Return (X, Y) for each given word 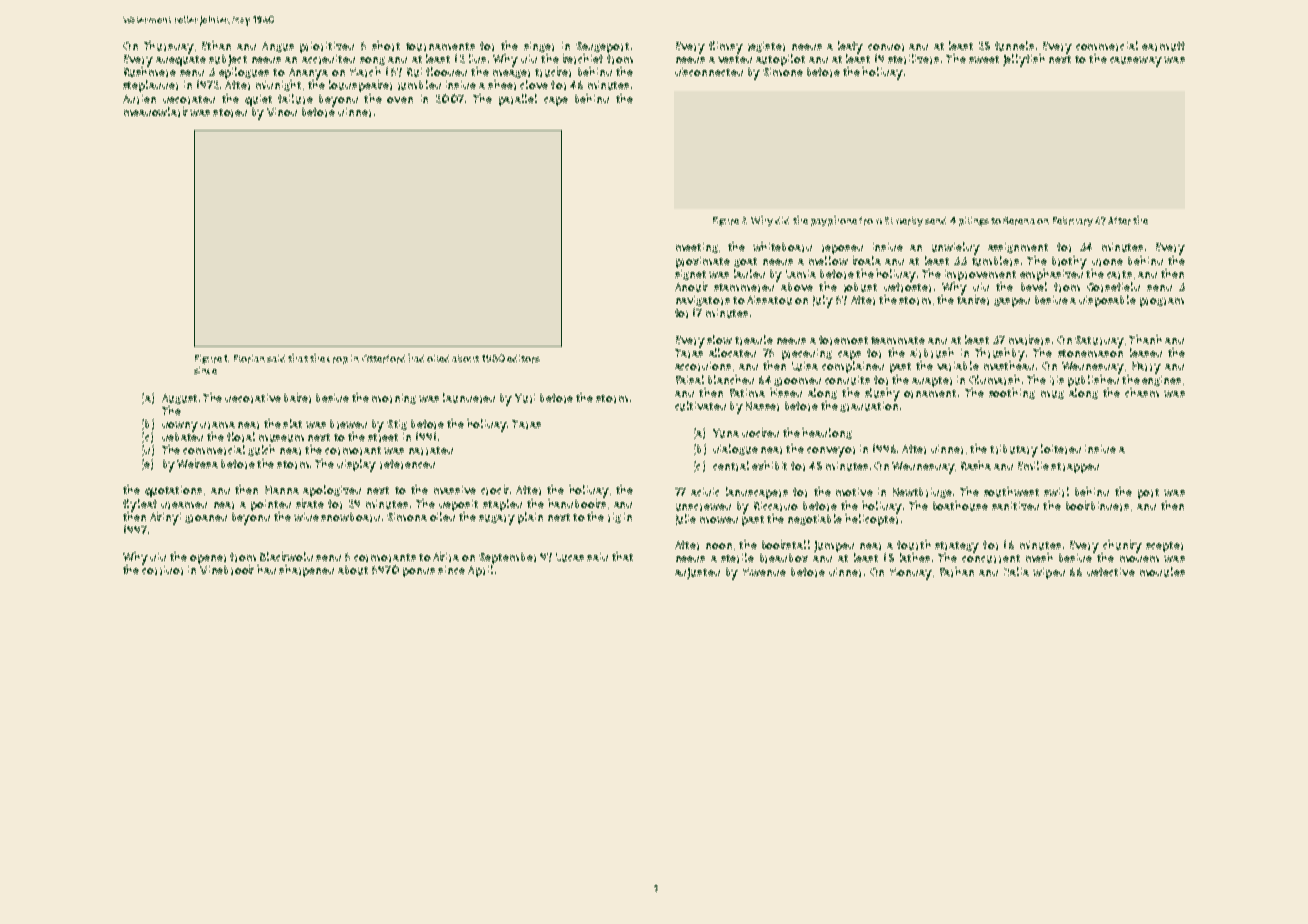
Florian (249, 359)
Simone (783, 72)
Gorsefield (1113, 287)
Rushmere (150, 72)
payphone (834, 221)
